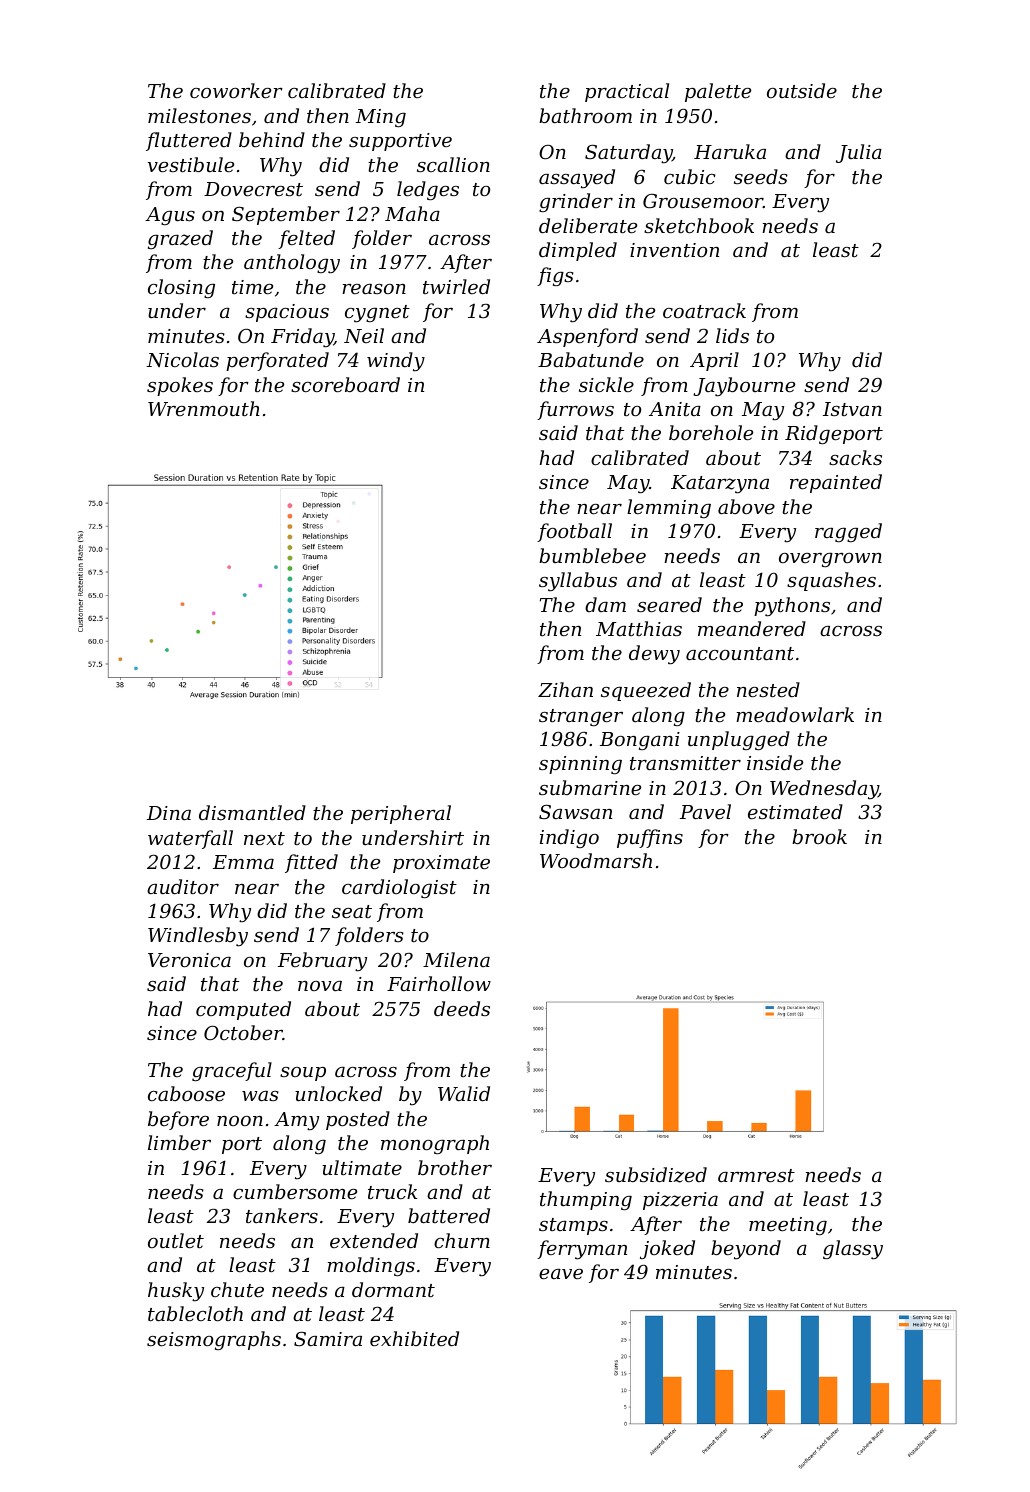 The height and width of the document is (1492, 1030). I want to click on meadowlark, so click(795, 714).
